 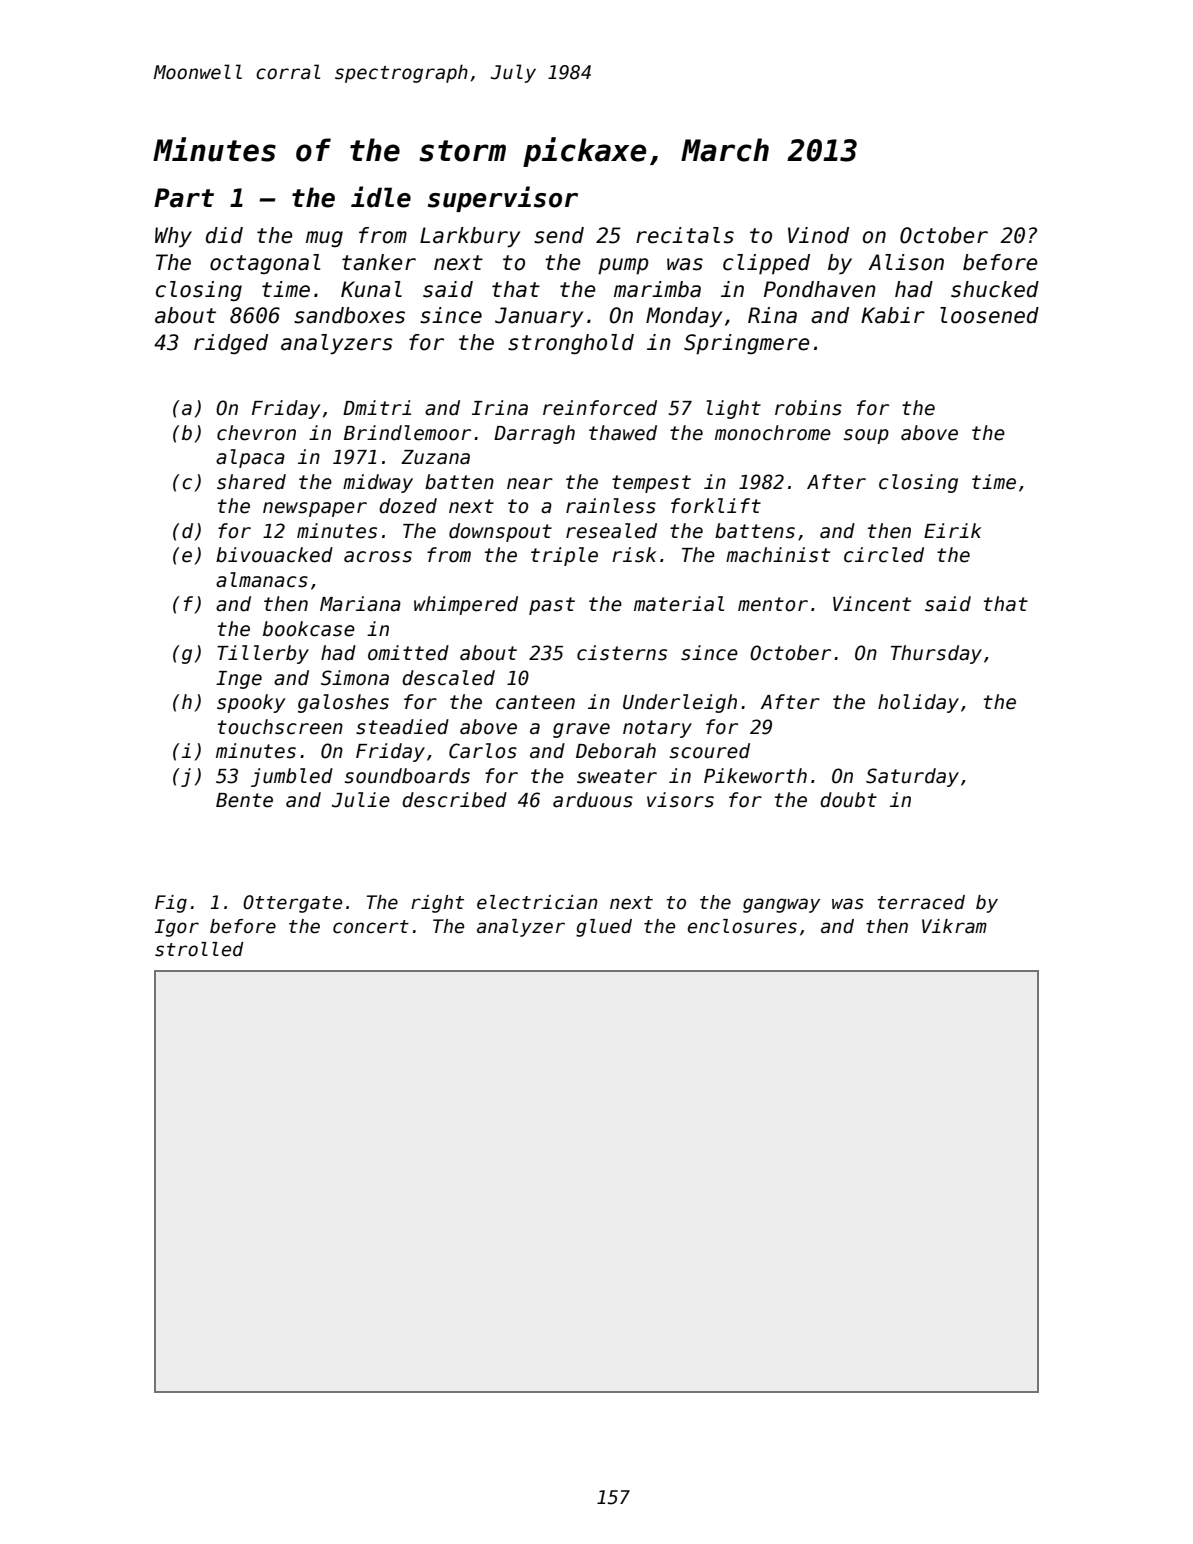 What do you see at coordinates (912, 777) in the image?
I see `Saturday` at bounding box center [912, 777].
